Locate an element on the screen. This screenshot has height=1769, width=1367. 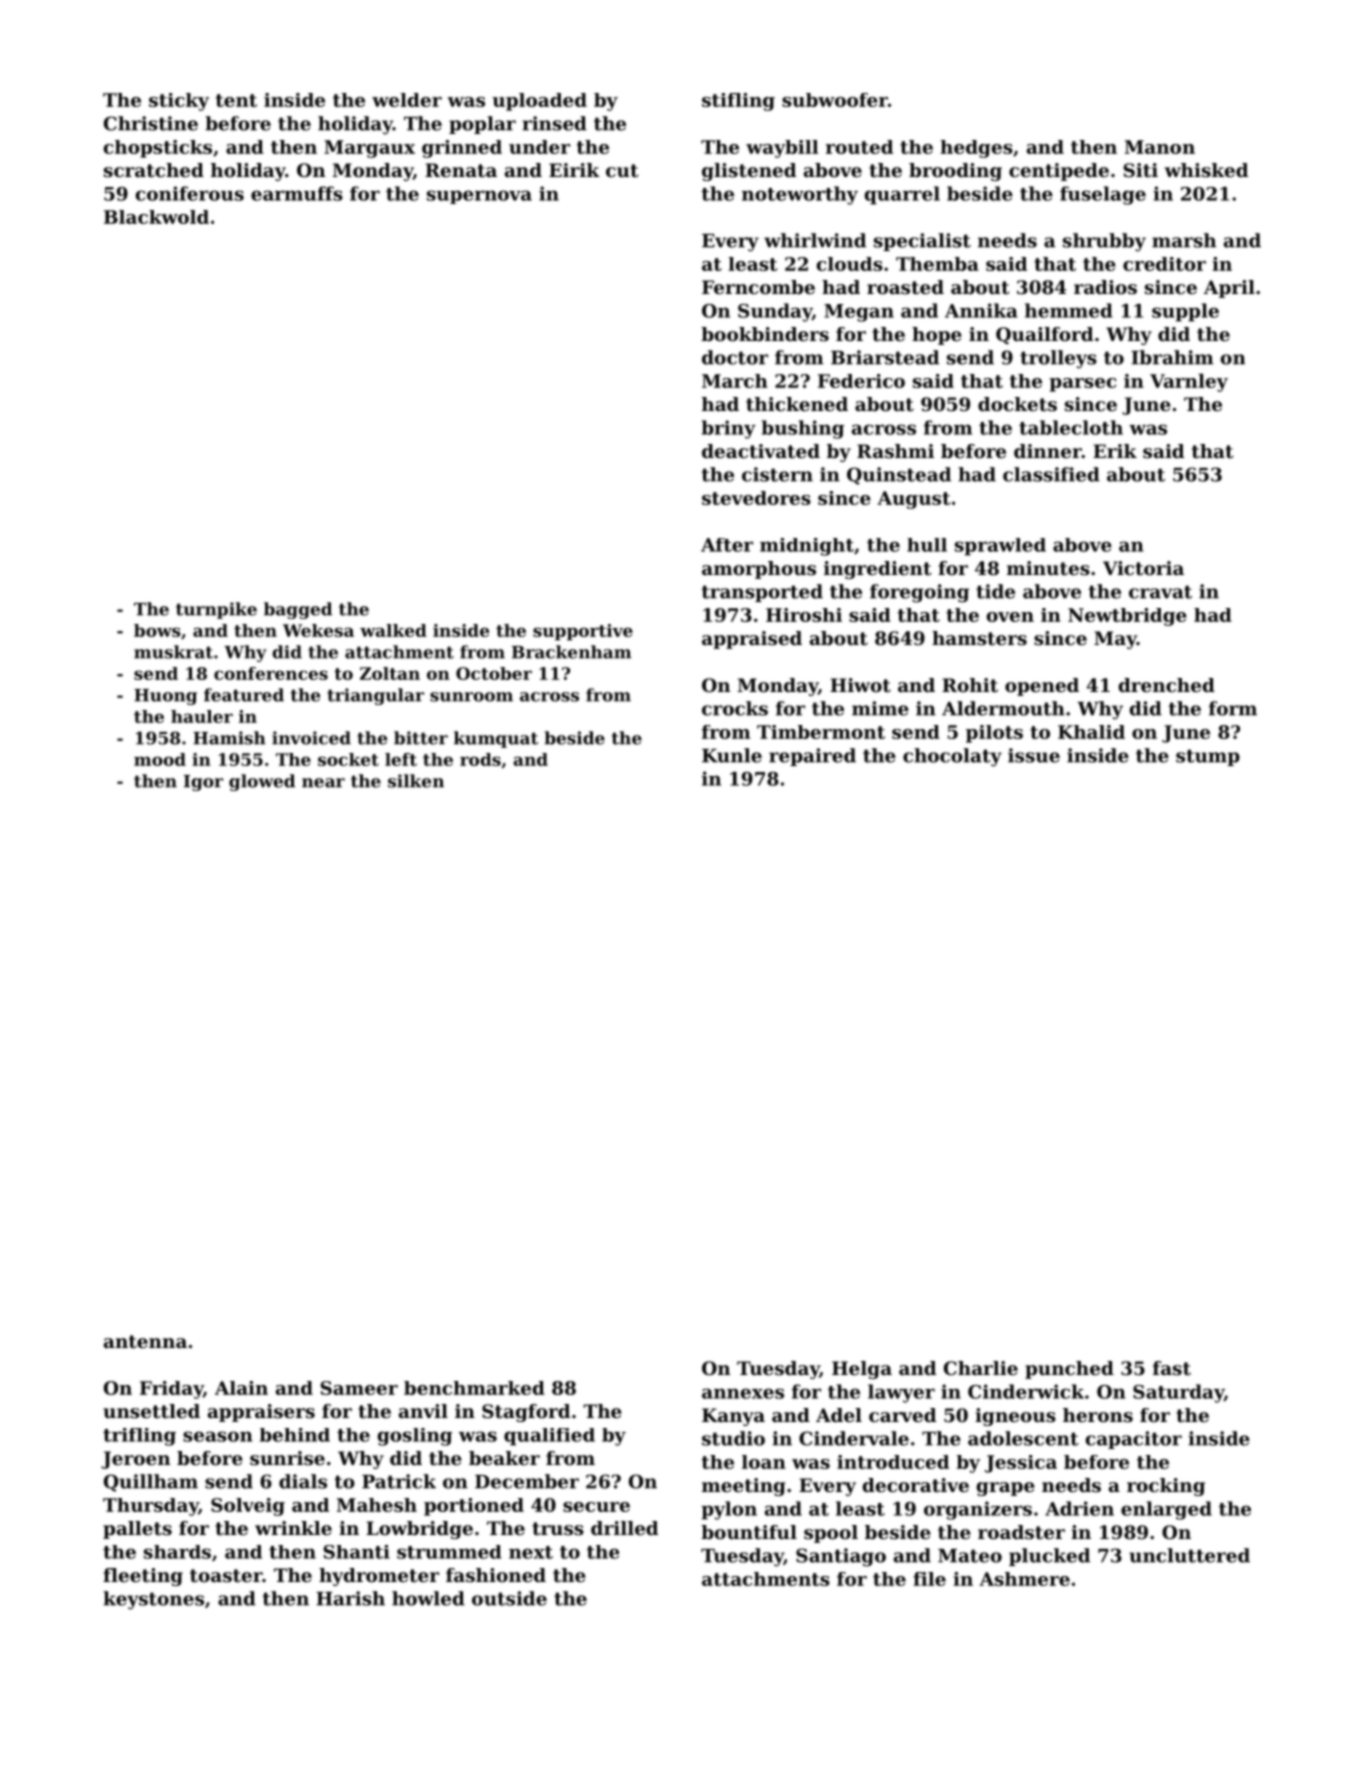
Helga is located at coordinates (862, 1370).
